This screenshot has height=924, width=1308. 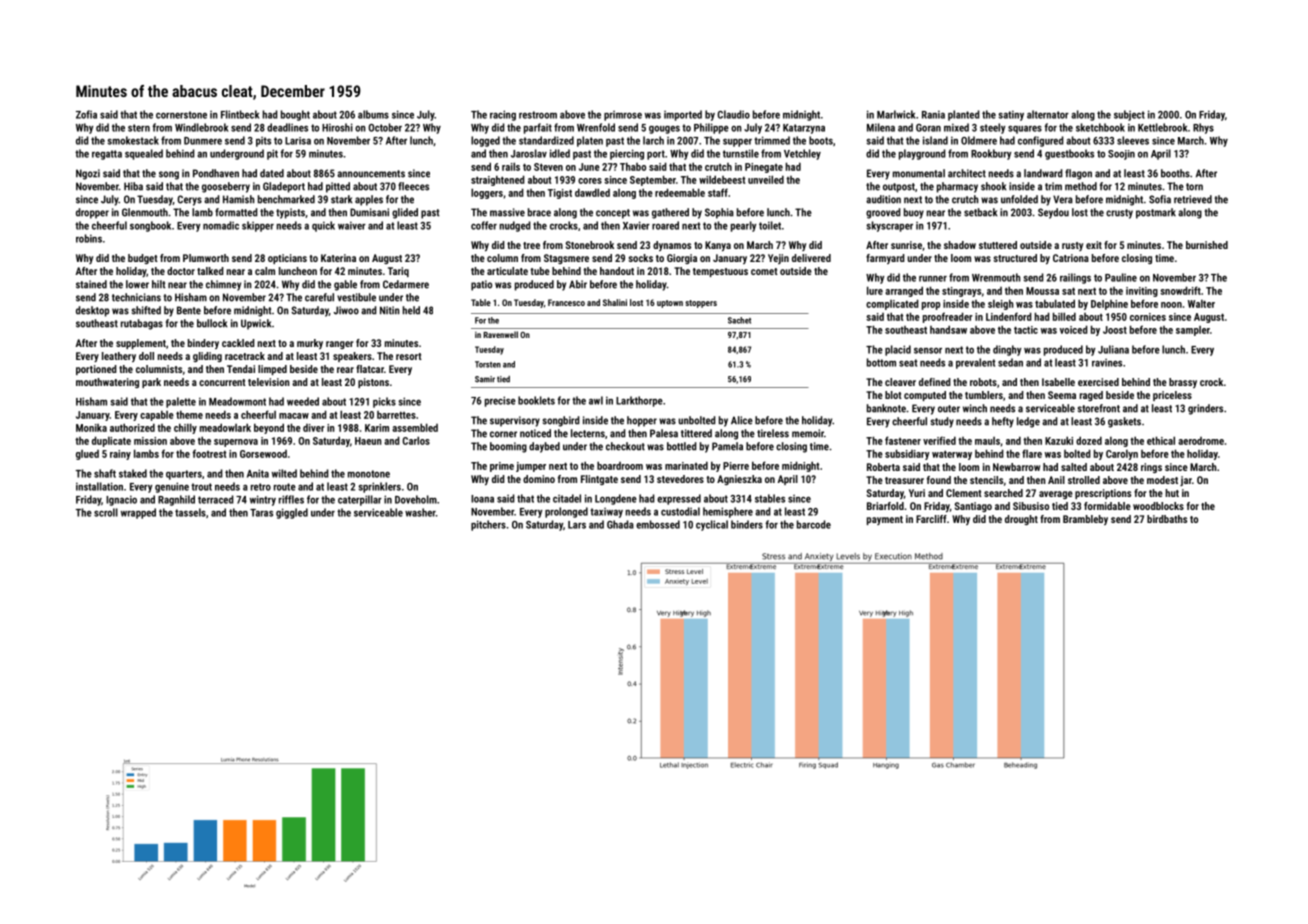 I want to click on awl, so click(x=596, y=400).
